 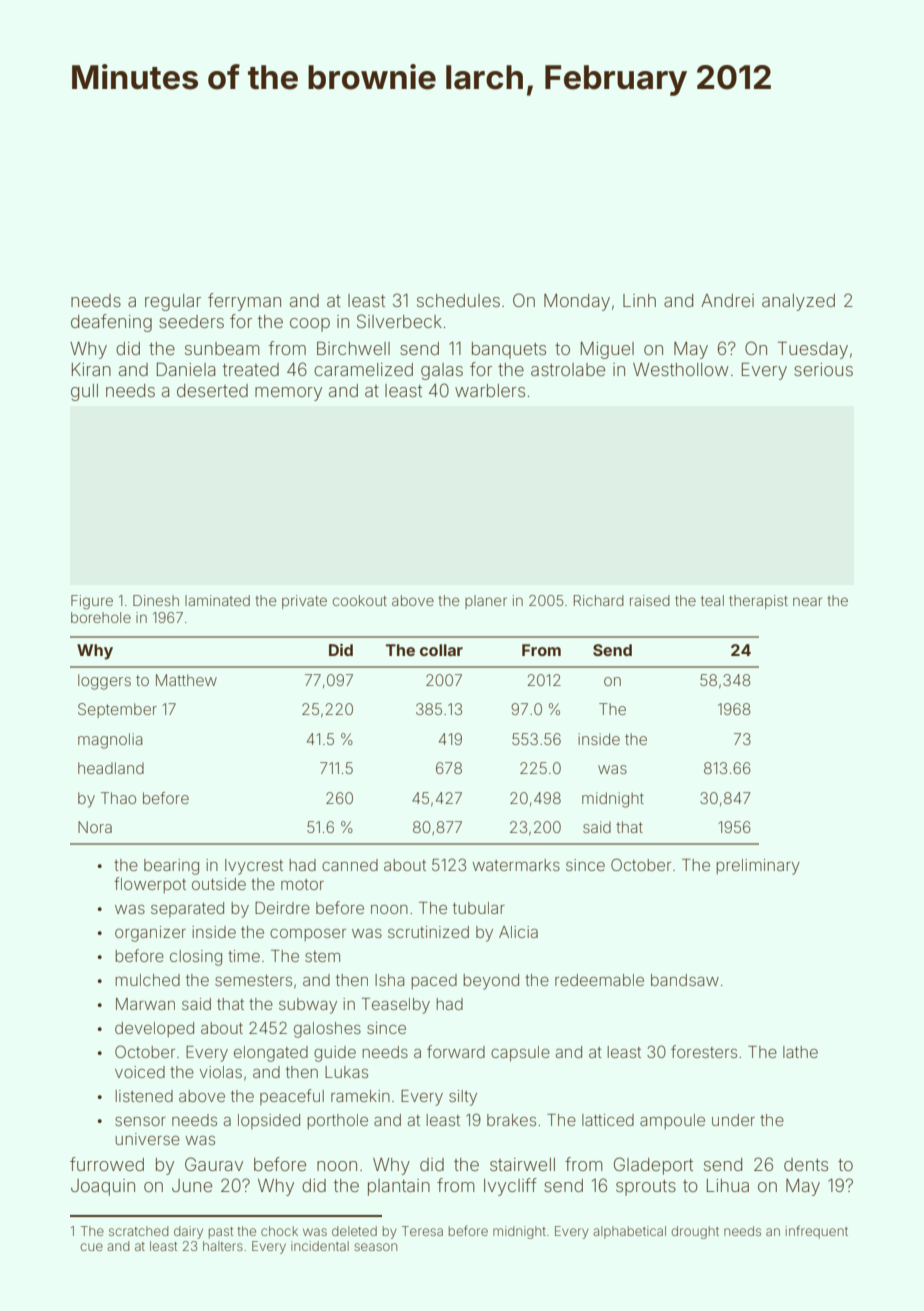 I want to click on drought, so click(x=695, y=1232).
